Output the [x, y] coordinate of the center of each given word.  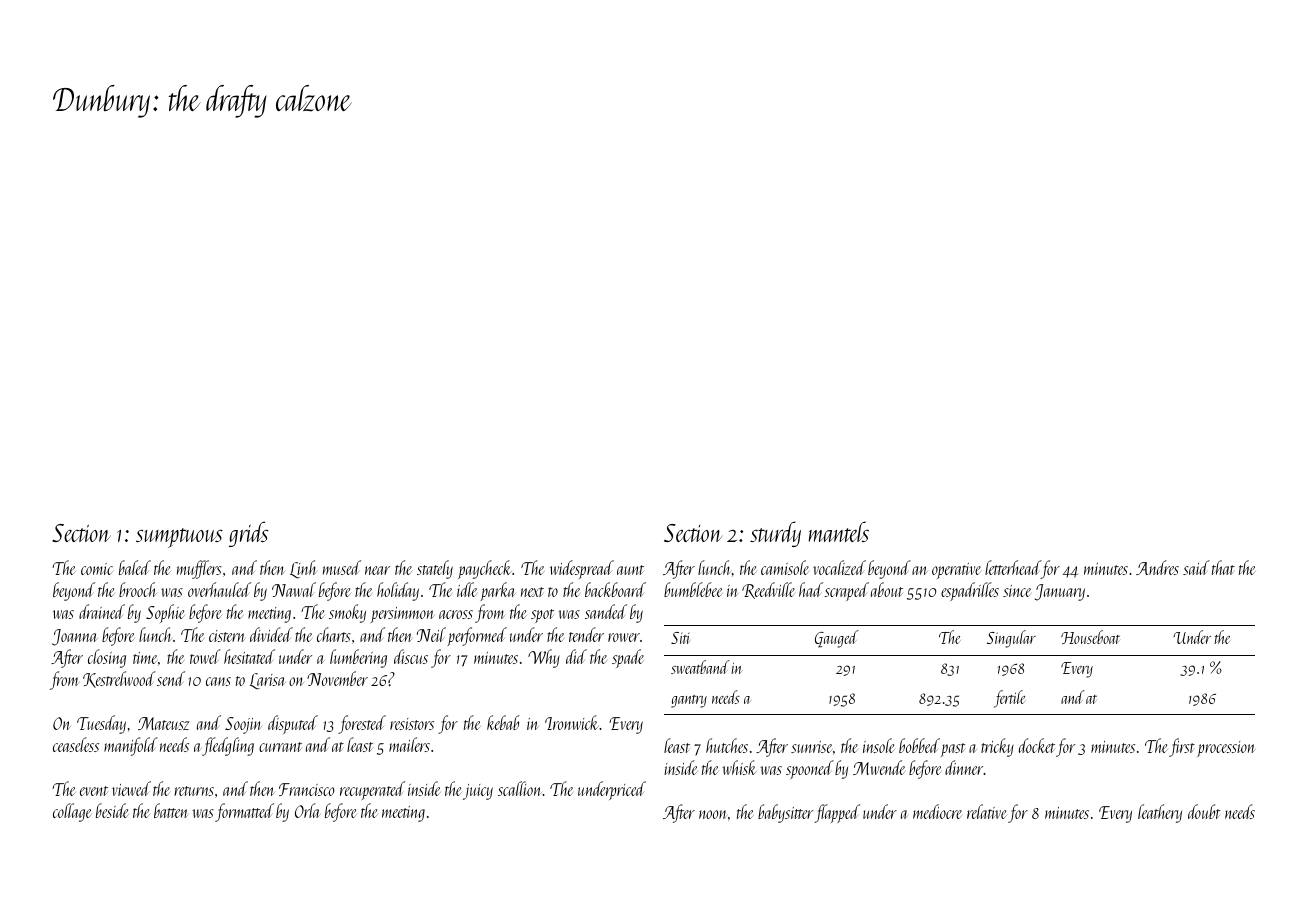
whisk [739, 767]
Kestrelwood [119, 679]
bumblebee [693, 589]
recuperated [372, 790]
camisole [785, 567]
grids [248, 534]
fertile [1010, 699]
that [1223, 567]
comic [97, 569]
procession [1226, 749]
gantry [689, 701]
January [1060, 592]
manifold [131, 746]
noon [712, 814]
